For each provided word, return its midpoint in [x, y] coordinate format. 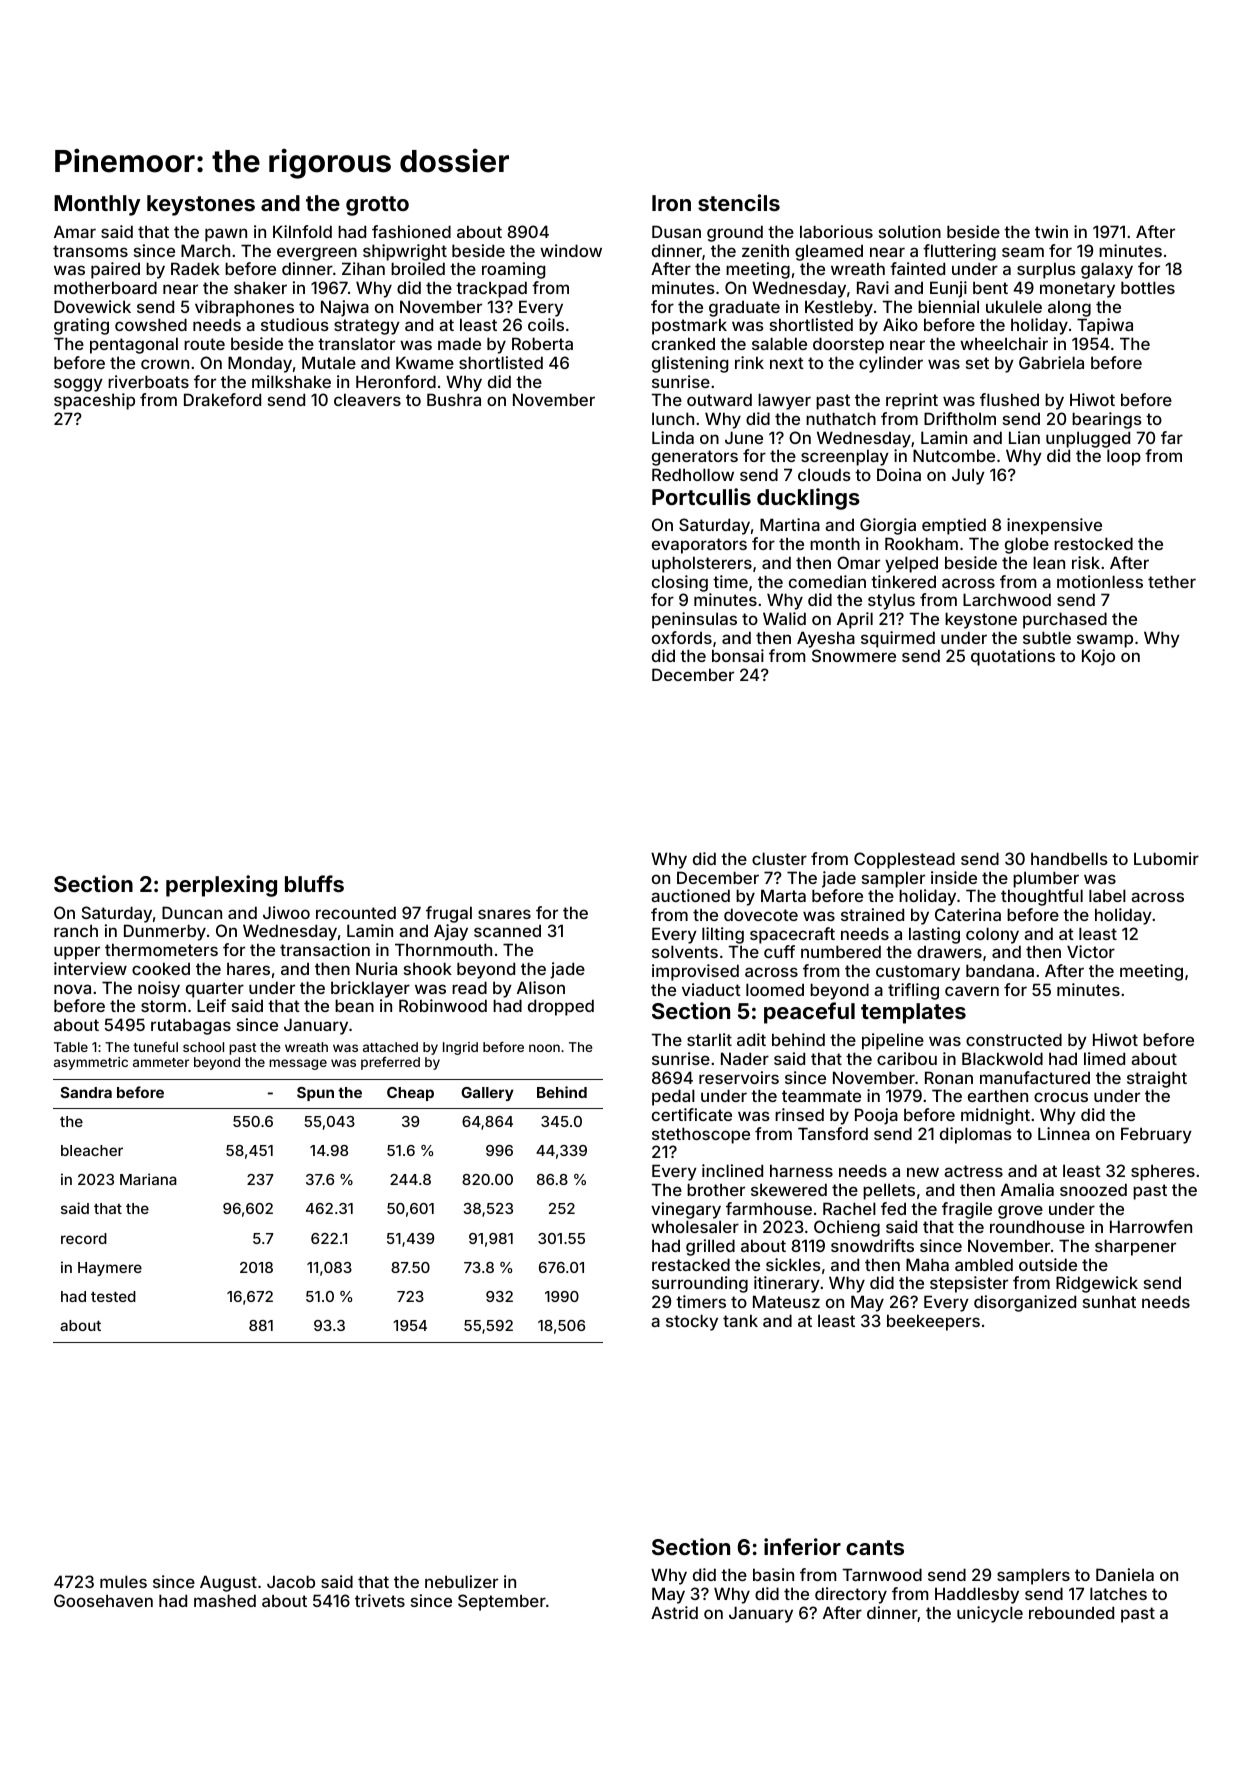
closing [680, 583]
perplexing [221, 886]
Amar [75, 231]
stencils [739, 202]
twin [1051, 231]
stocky [692, 1322]
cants [875, 1547]
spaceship [94, 401]
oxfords [682, 637]
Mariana [148, 1179]
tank [740, 1320]
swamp [1105, 641]
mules [123, 1581]
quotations [1013, 657]
